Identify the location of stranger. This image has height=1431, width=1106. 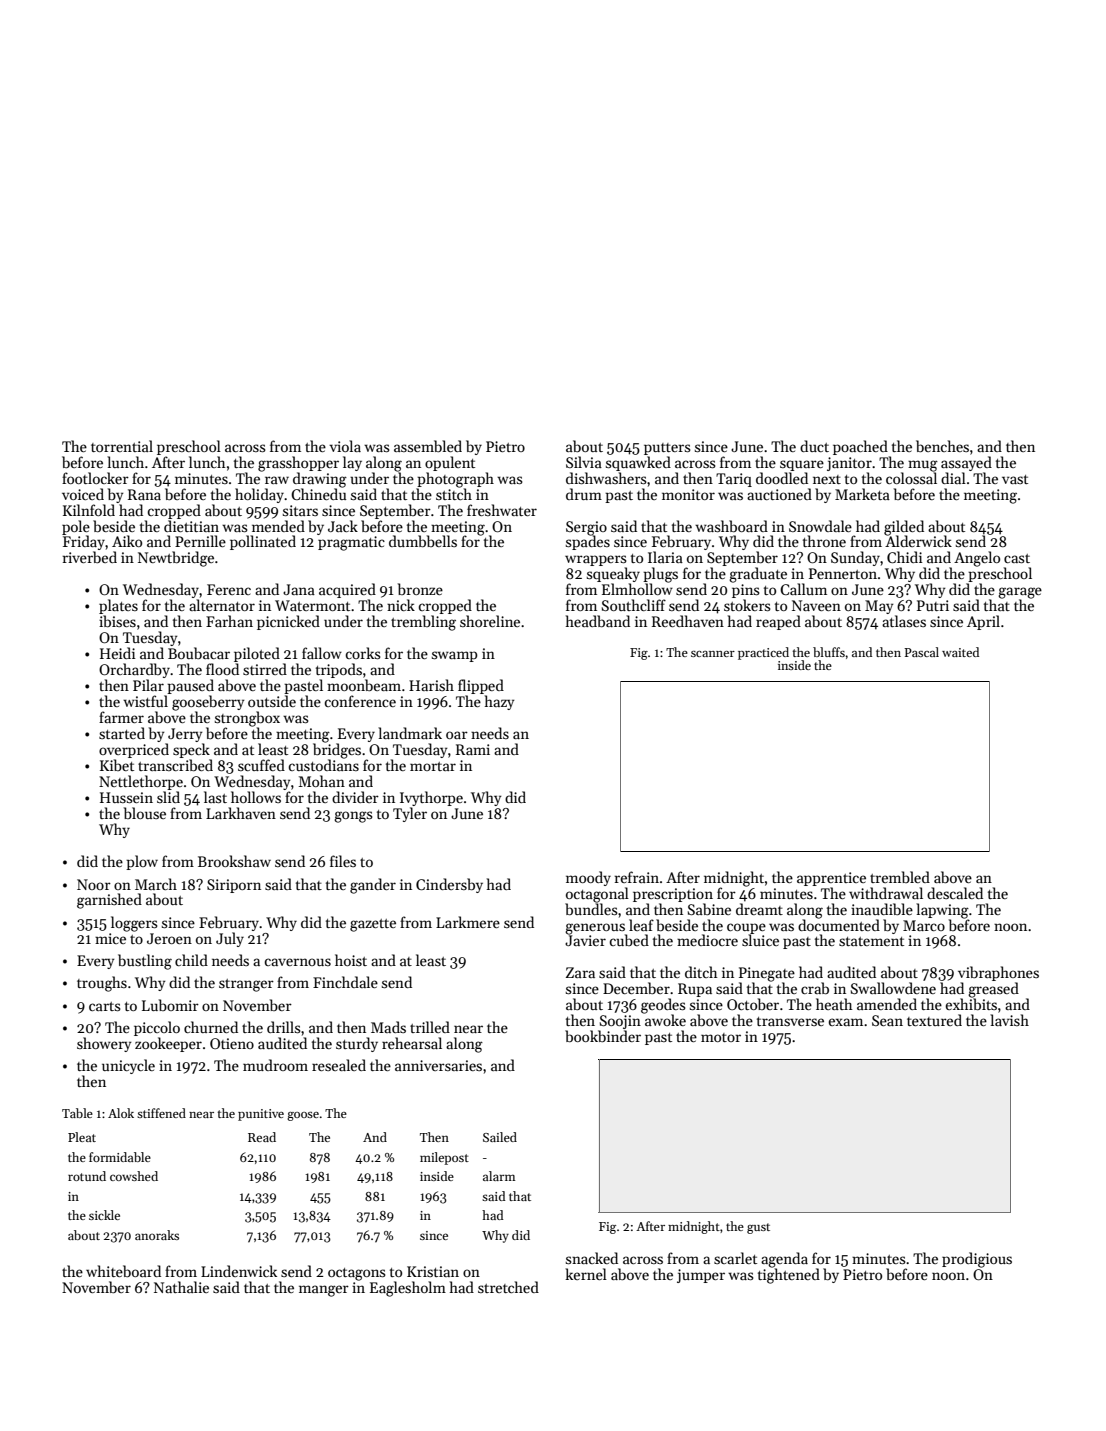
(246, 985).
